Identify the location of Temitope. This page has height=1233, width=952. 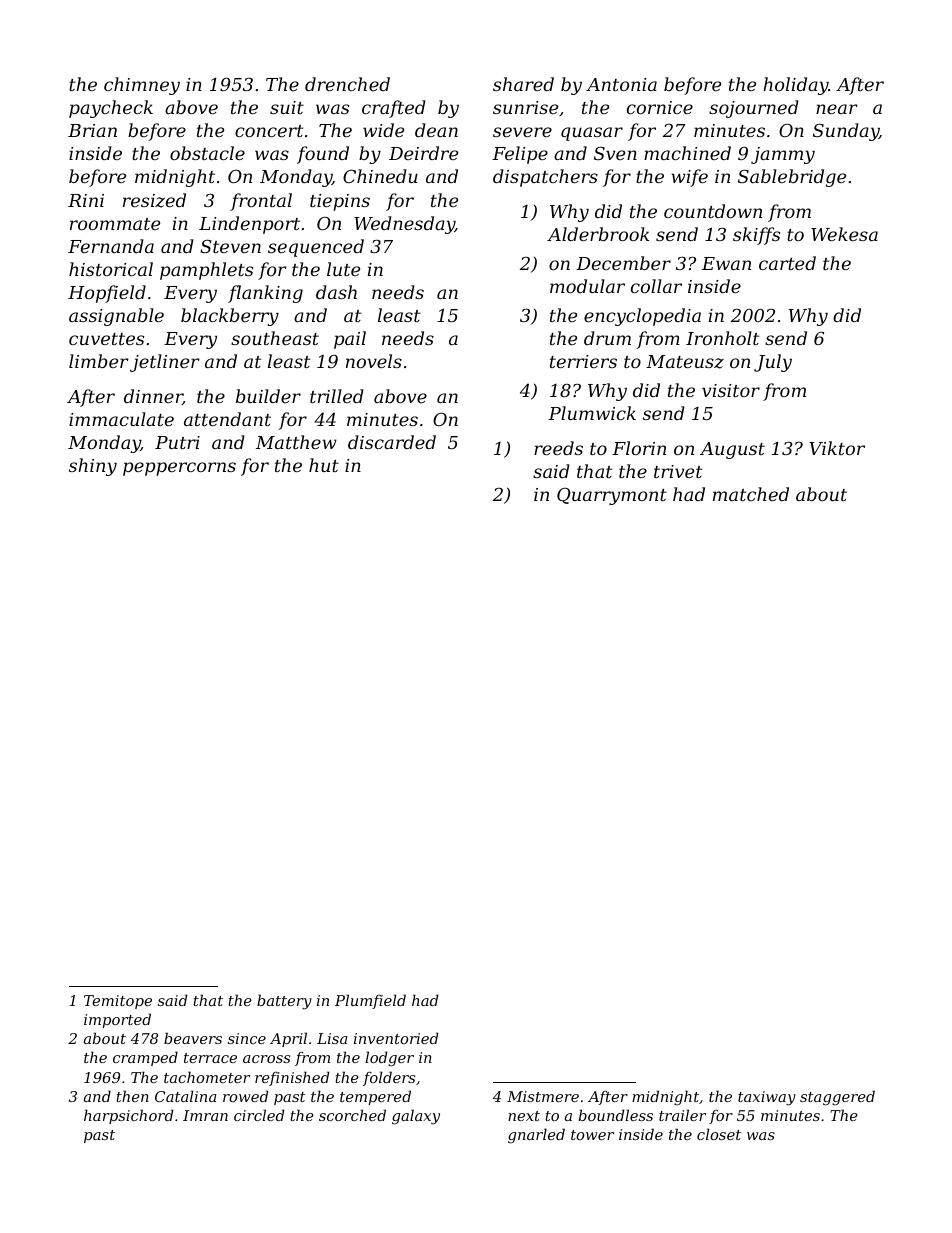
(118, 1002).
